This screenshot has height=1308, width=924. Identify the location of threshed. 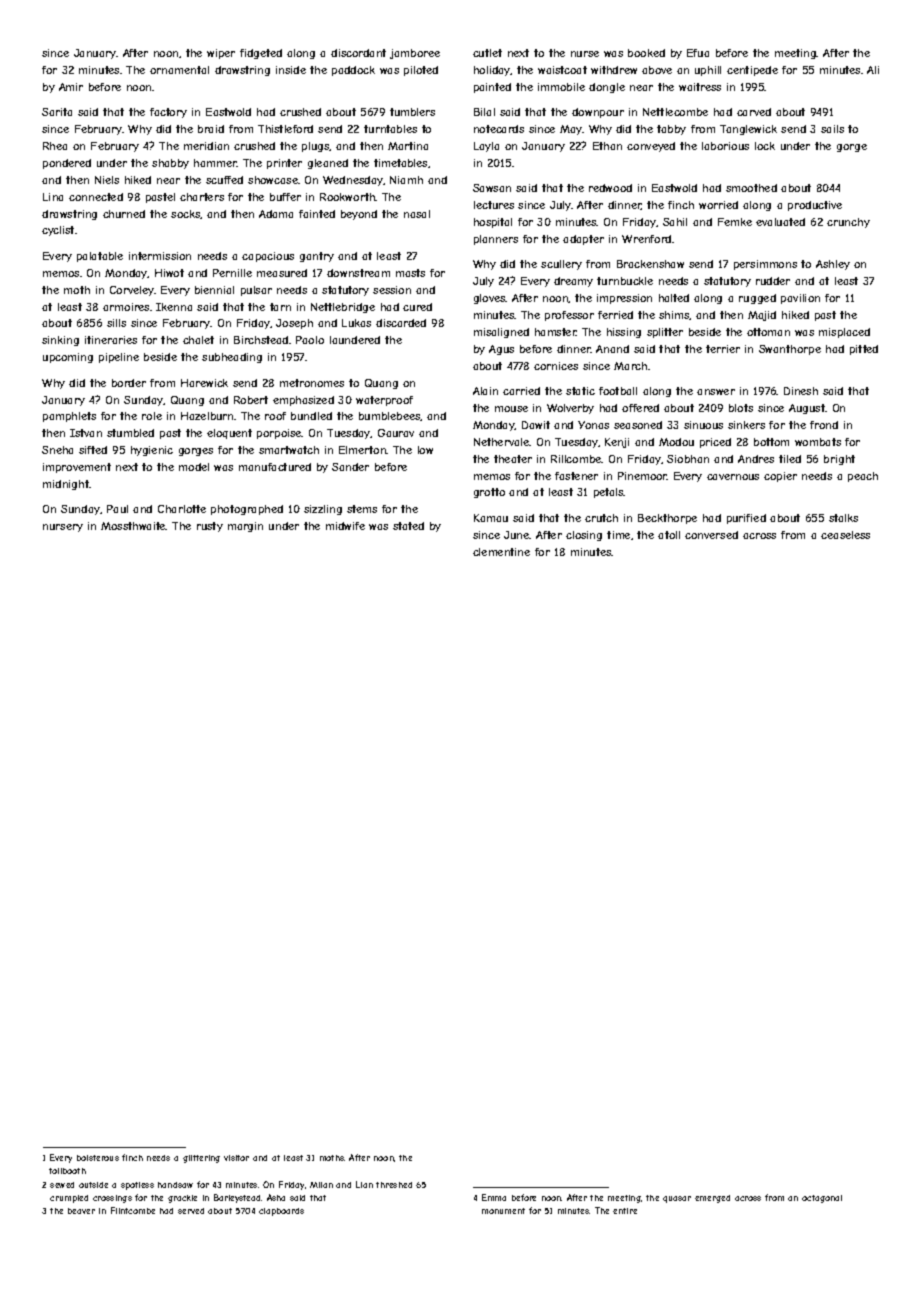
(394, 1185).
